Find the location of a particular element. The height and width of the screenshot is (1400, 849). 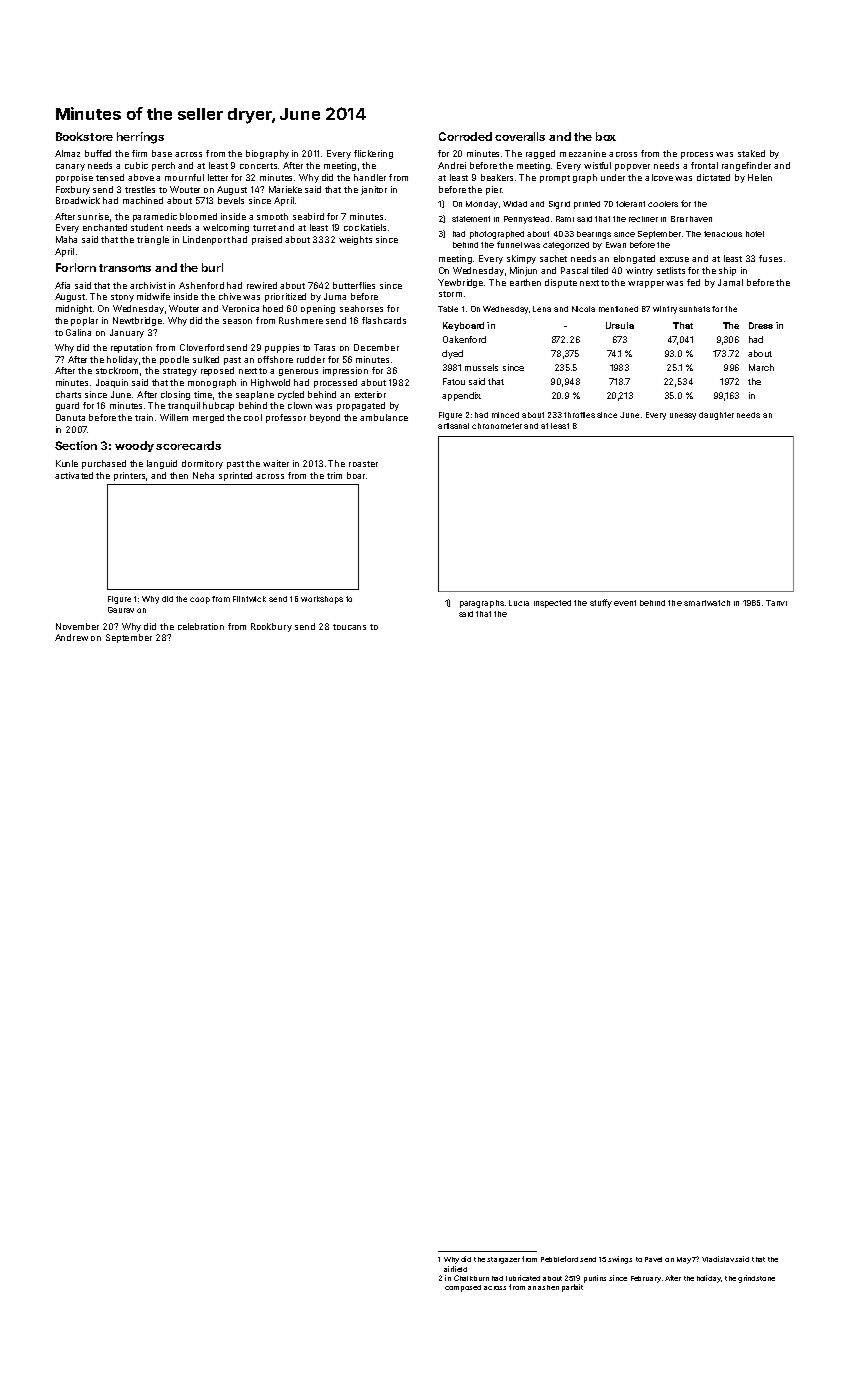

Andrew is located at coordinates (71, 637).
